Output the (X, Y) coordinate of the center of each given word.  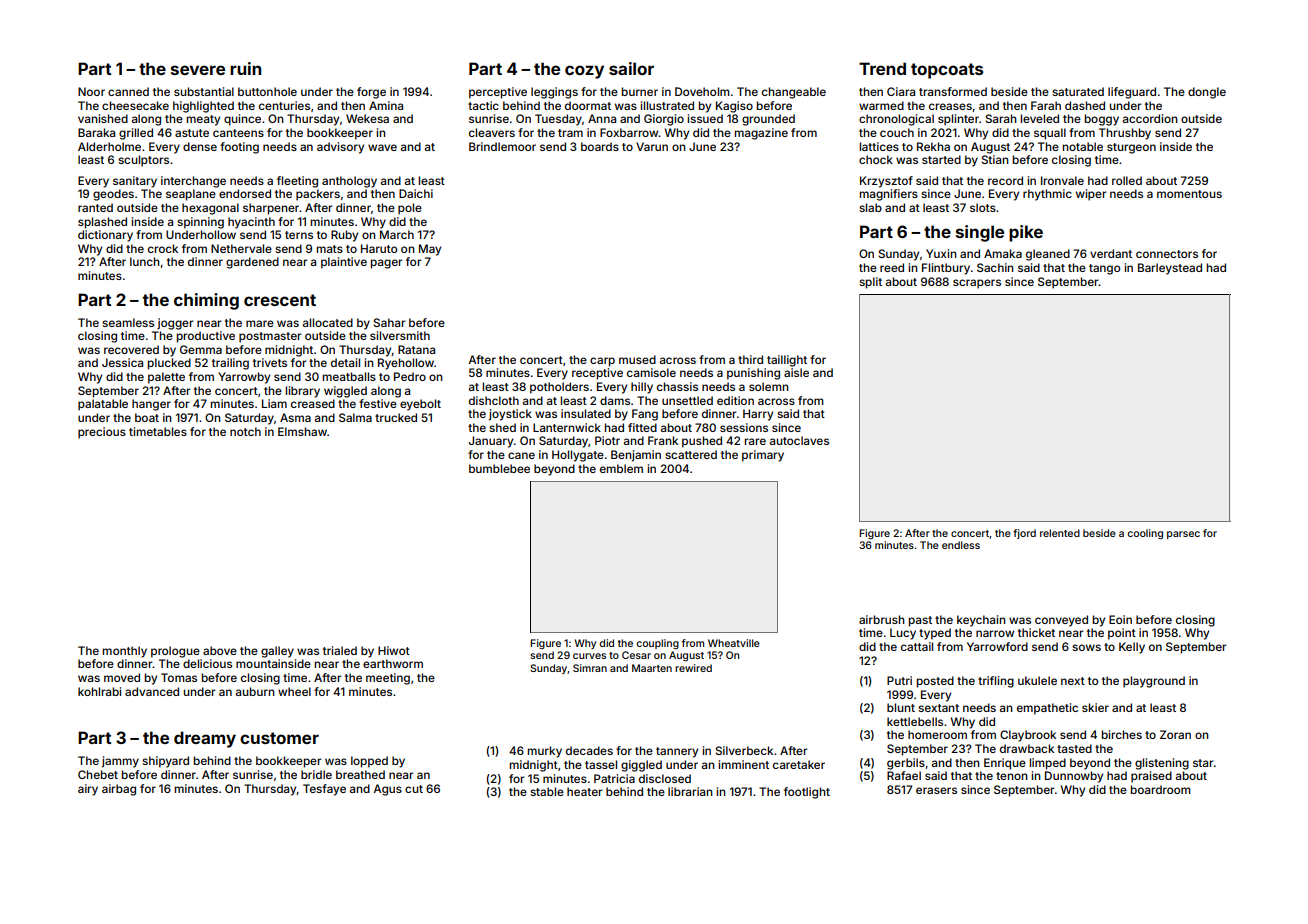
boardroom (1161, 789)
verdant (1111, 253)
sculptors (143, 161)
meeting (388, 679)
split (870, 283)
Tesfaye (324, 790)
